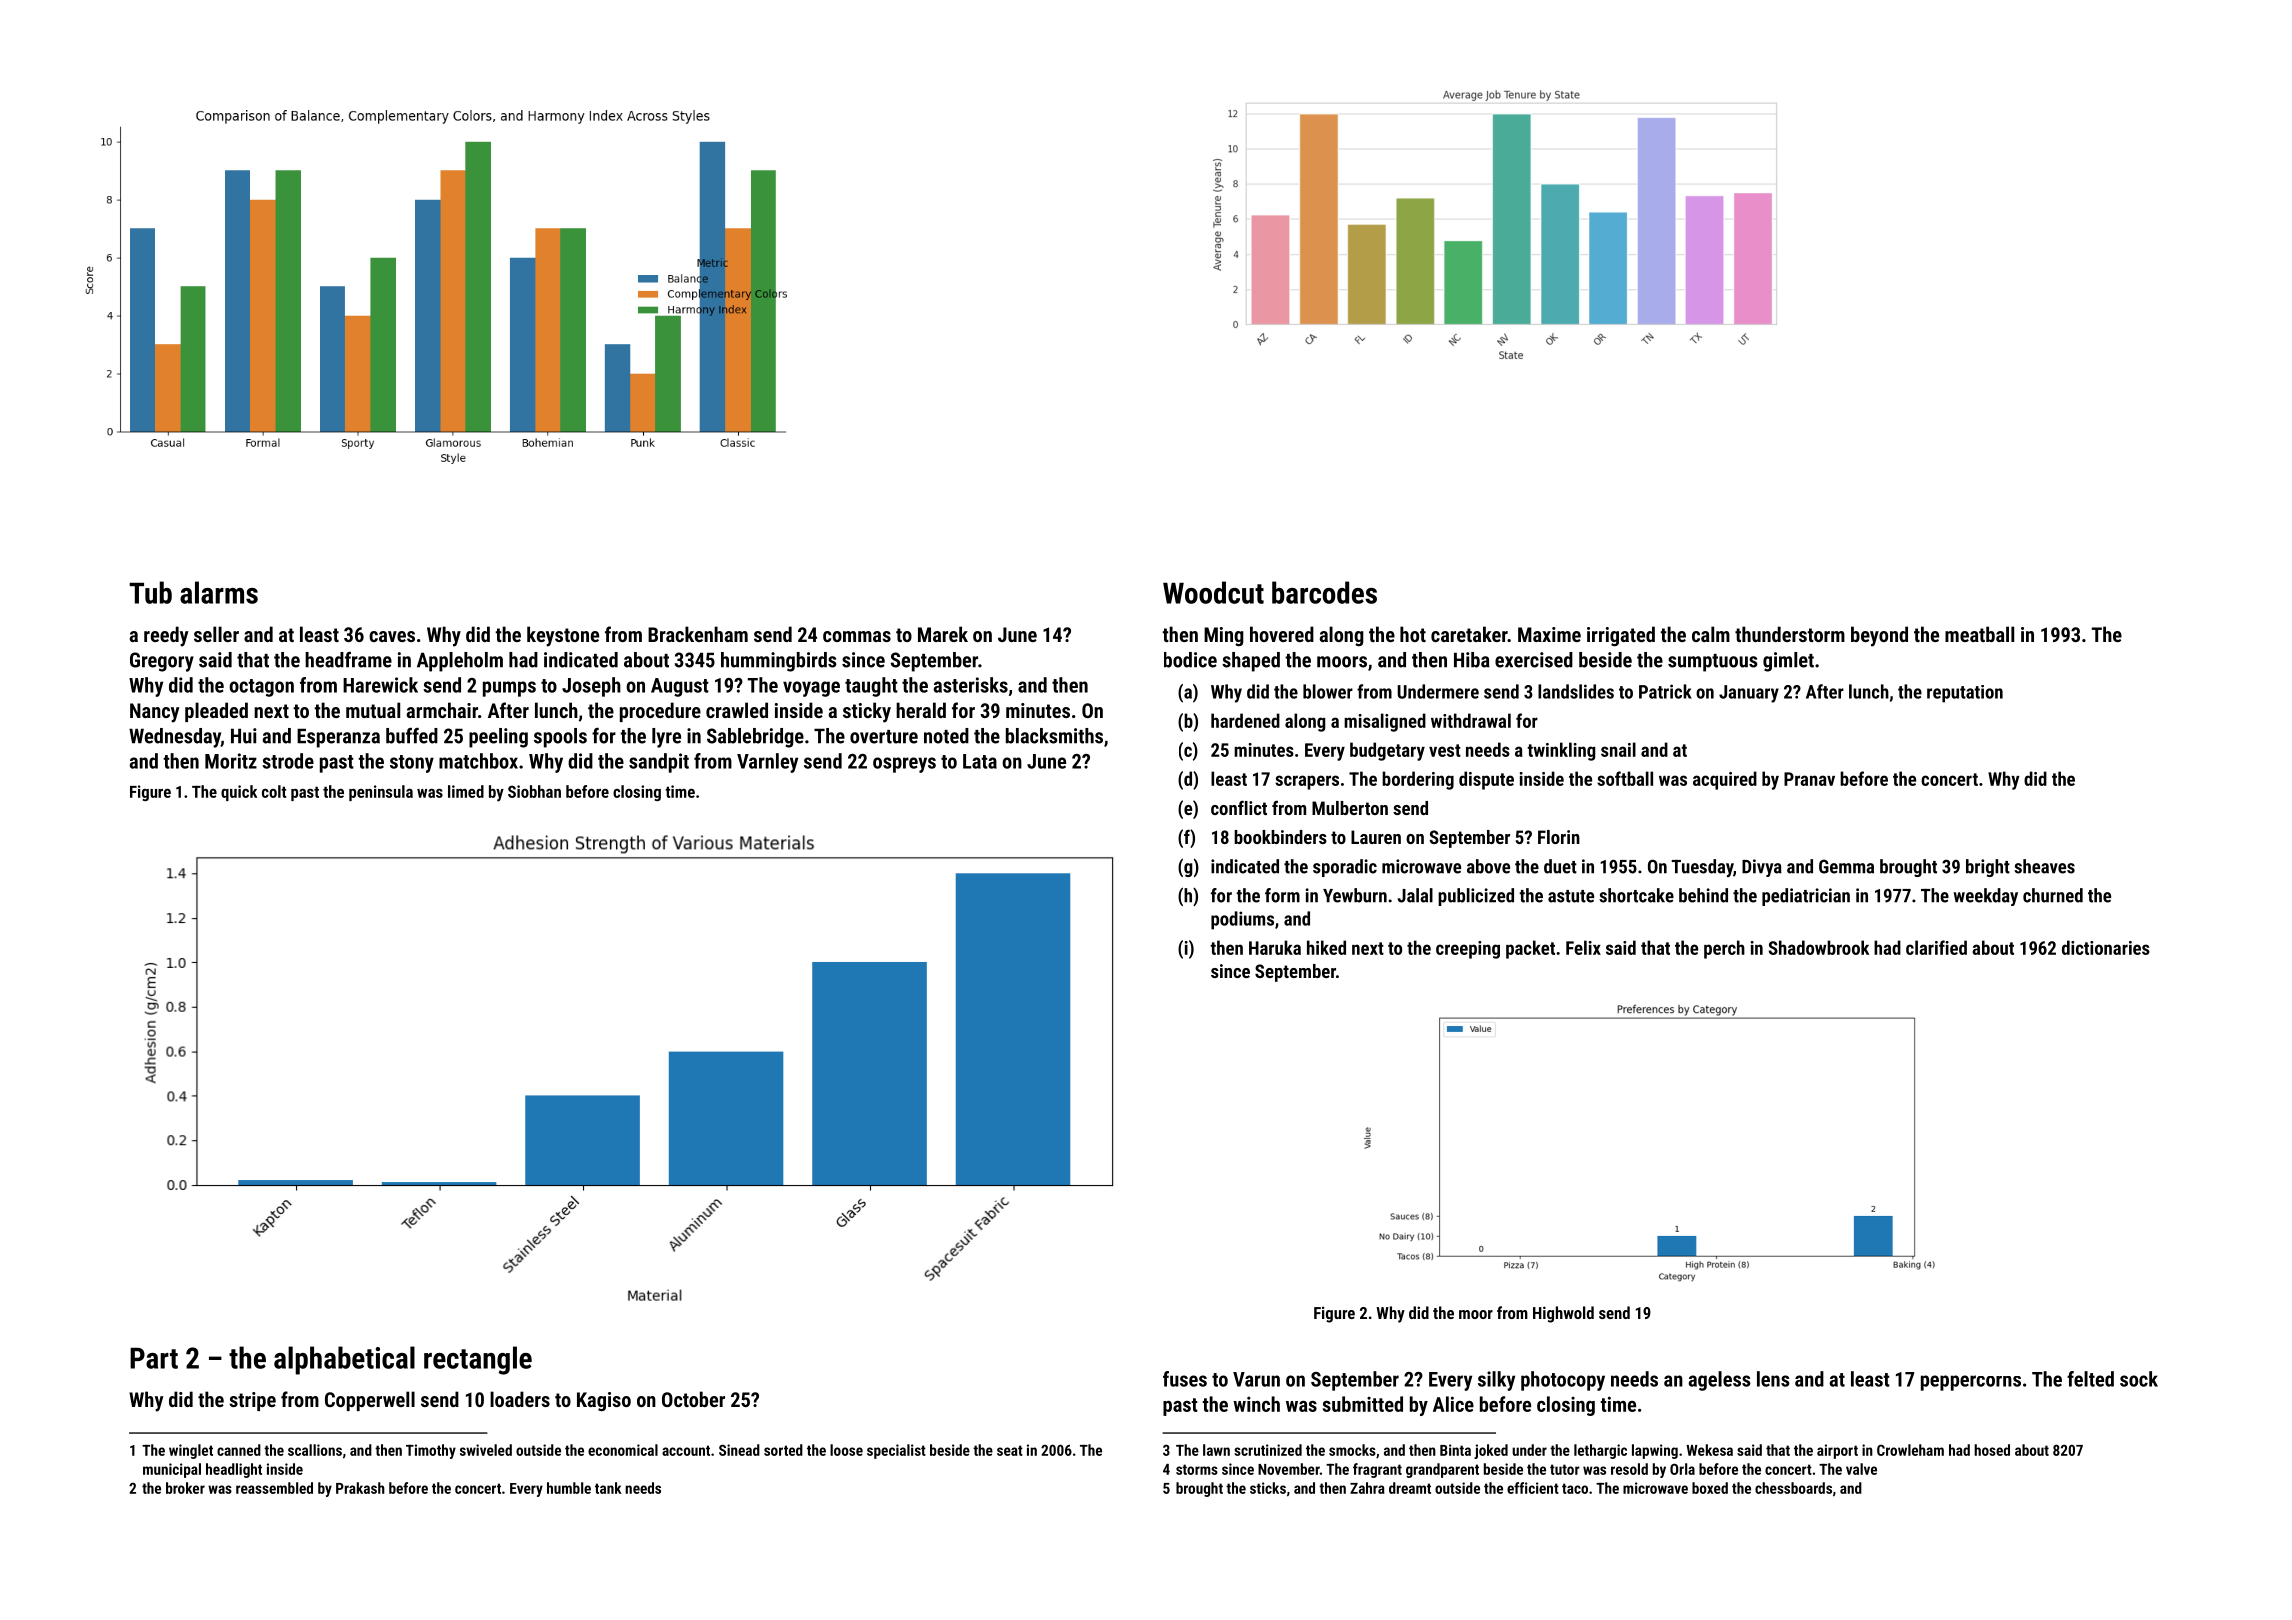 The height and width of the screenshot is (1620, 2292). What do you see at coordinates (921, 710) in the screenshot?
I see `herald` at bounding box center [921, 710].
